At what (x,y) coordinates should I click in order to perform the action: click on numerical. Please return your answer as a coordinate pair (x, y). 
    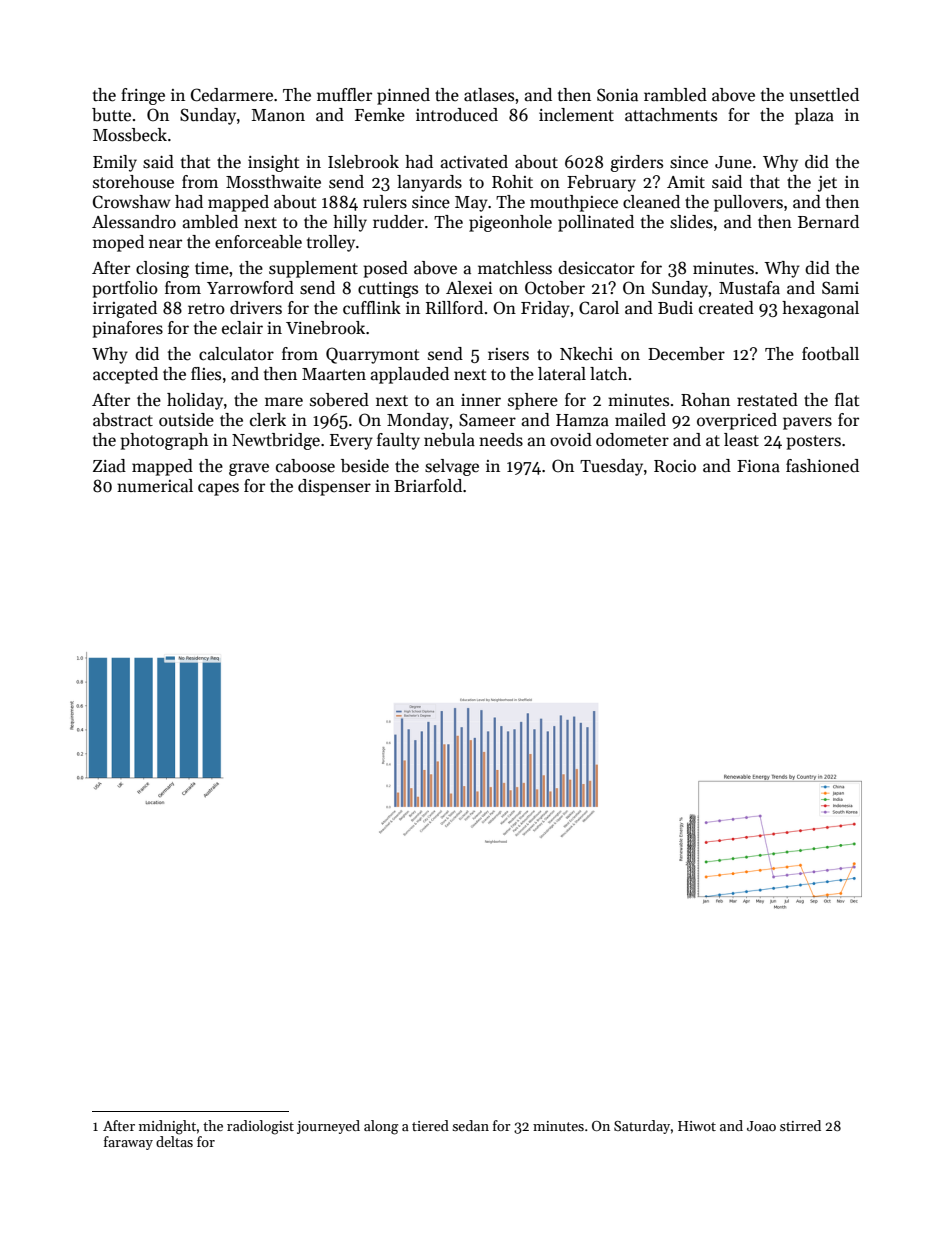
    Looking at the image, I should click on (155, 486).
